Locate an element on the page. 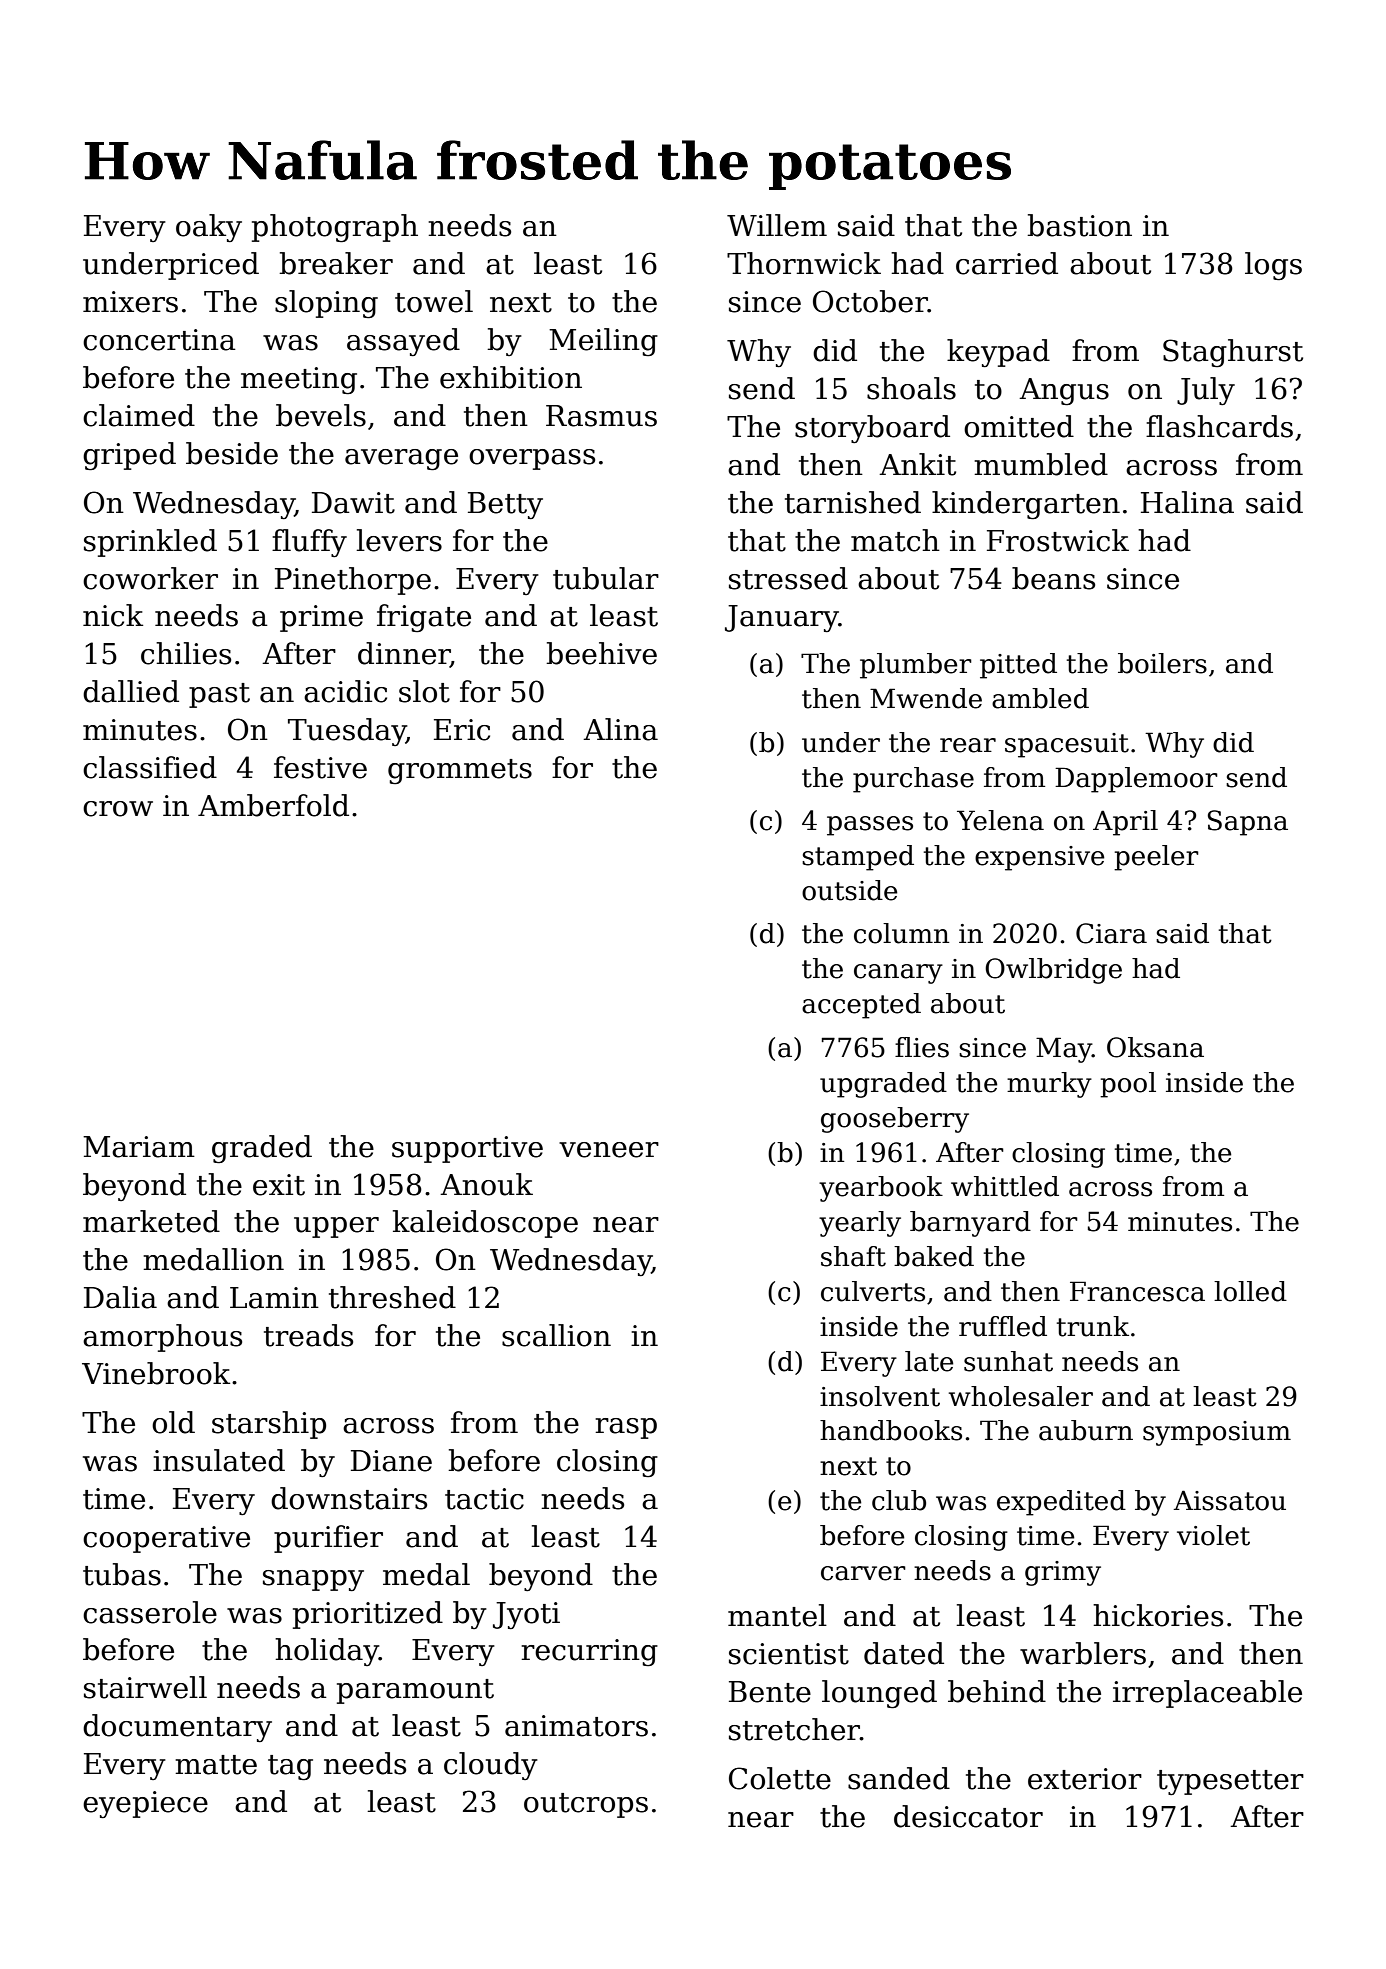 This image has width=1386, height=1969. typesetter is located at coordinates (1230, 1782).
